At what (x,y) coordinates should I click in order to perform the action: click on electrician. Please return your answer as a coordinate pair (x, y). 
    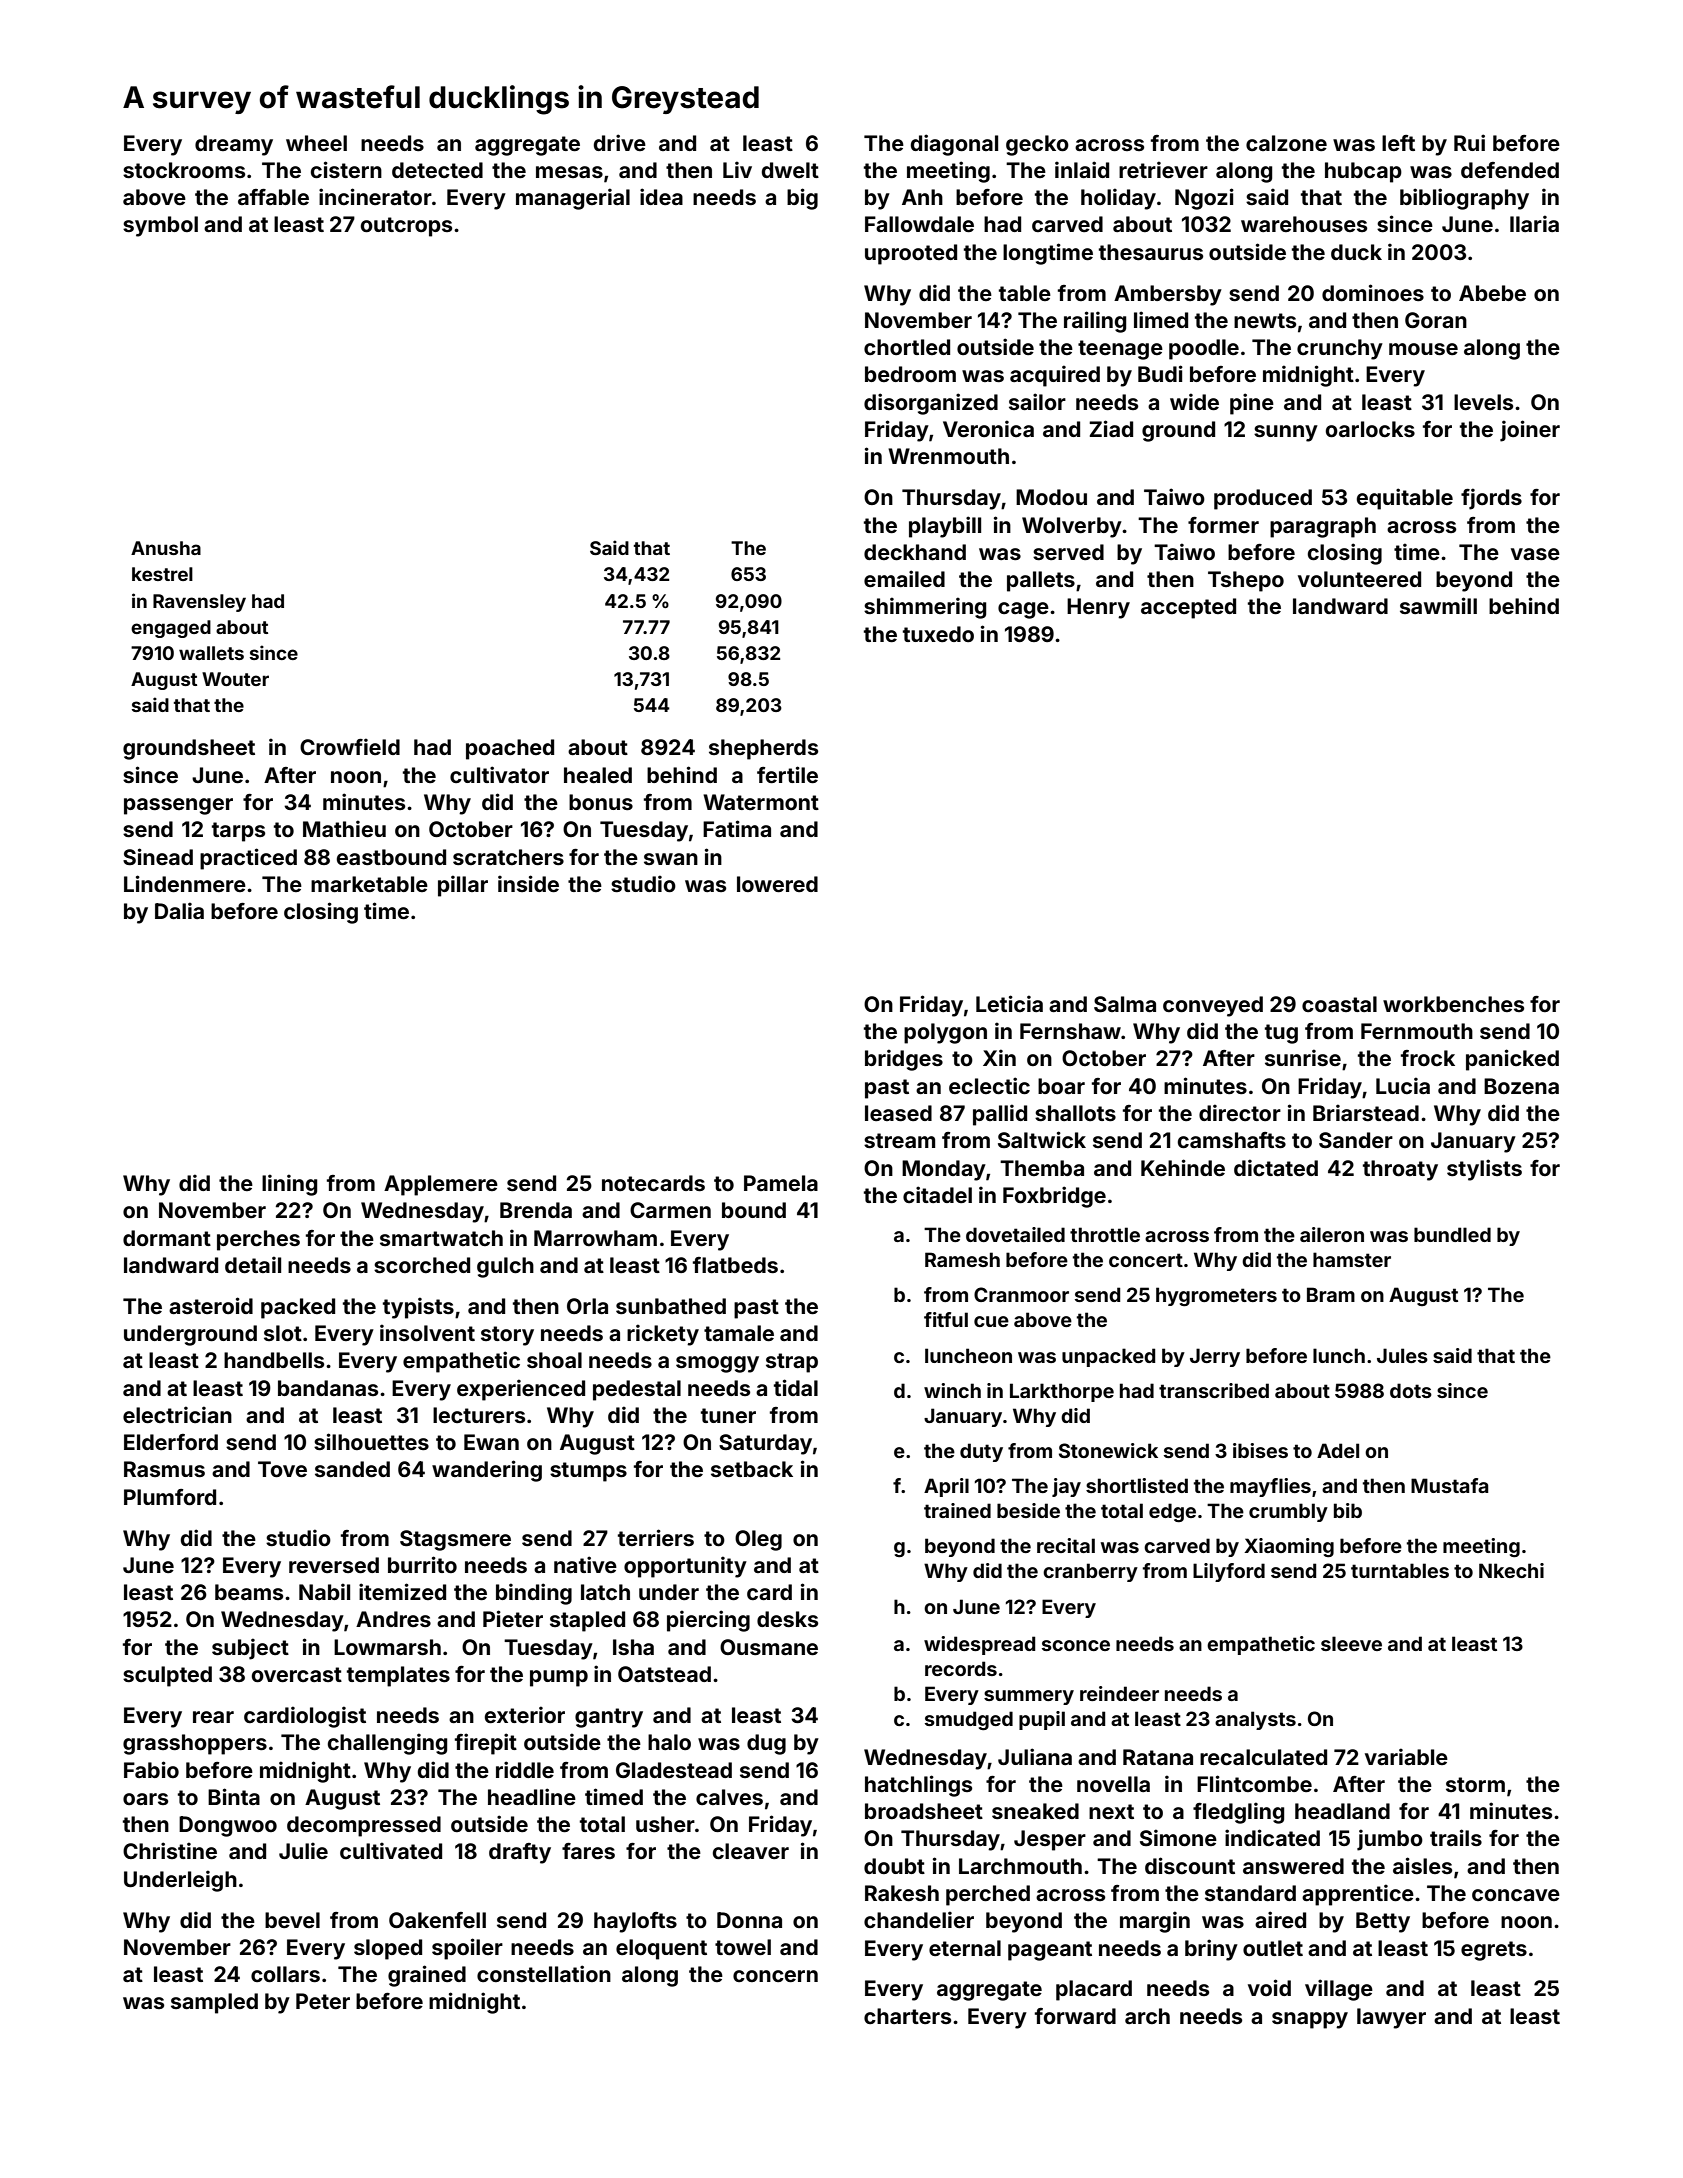
    Looking at the image, I should click on (177, 1414).
